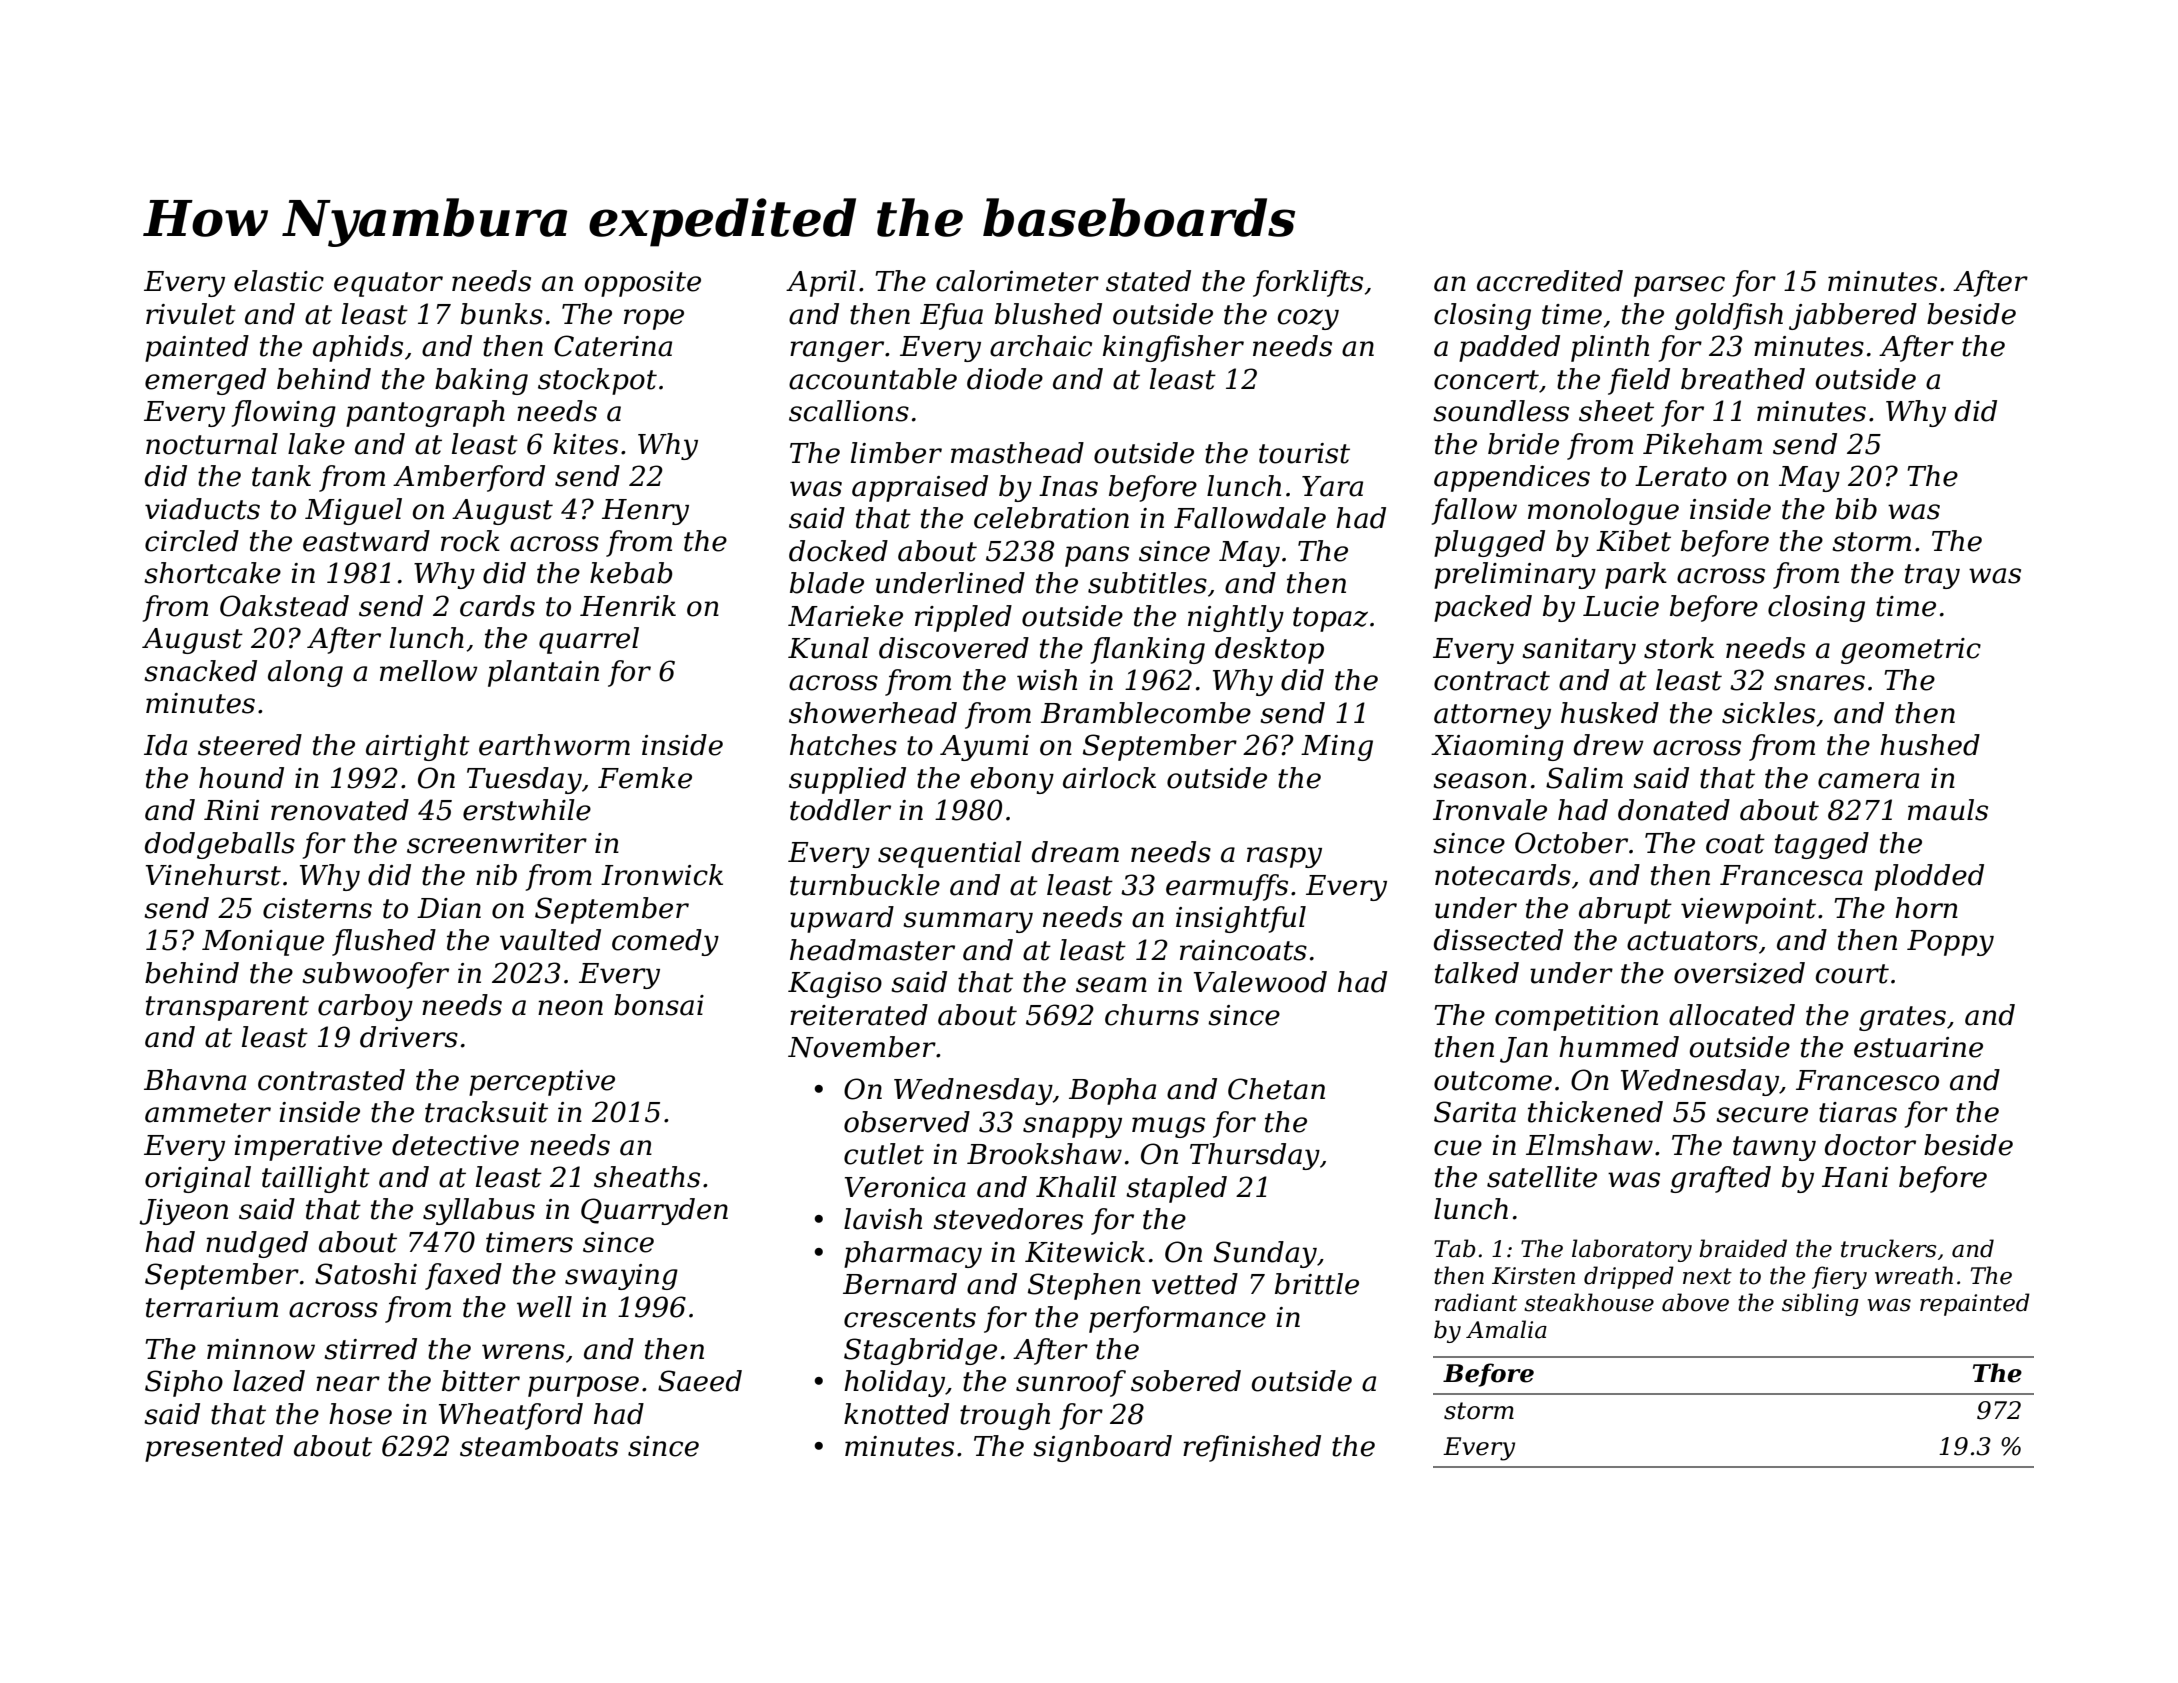 The height and width of the screenshot is (1683, 2178). What do you see at coordinates (968, 922) in the screenshot?
I see `summary` at bounding box center [968, 922].
